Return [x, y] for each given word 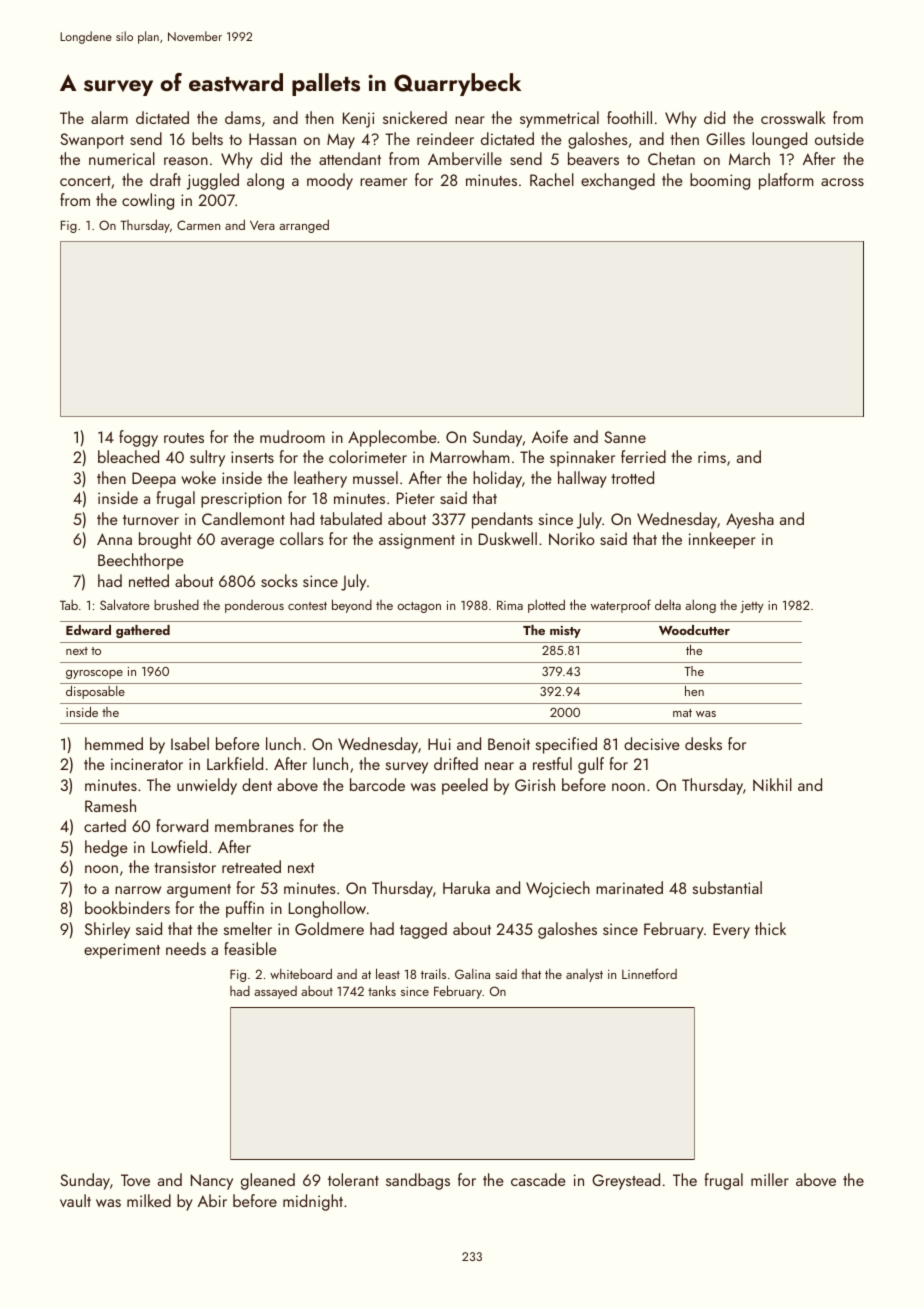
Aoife [550, 436]
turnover [151, 520]
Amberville [465, 158]
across [842, 182]
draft [165, 179]
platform [786, 181]
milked [149, 1200]
